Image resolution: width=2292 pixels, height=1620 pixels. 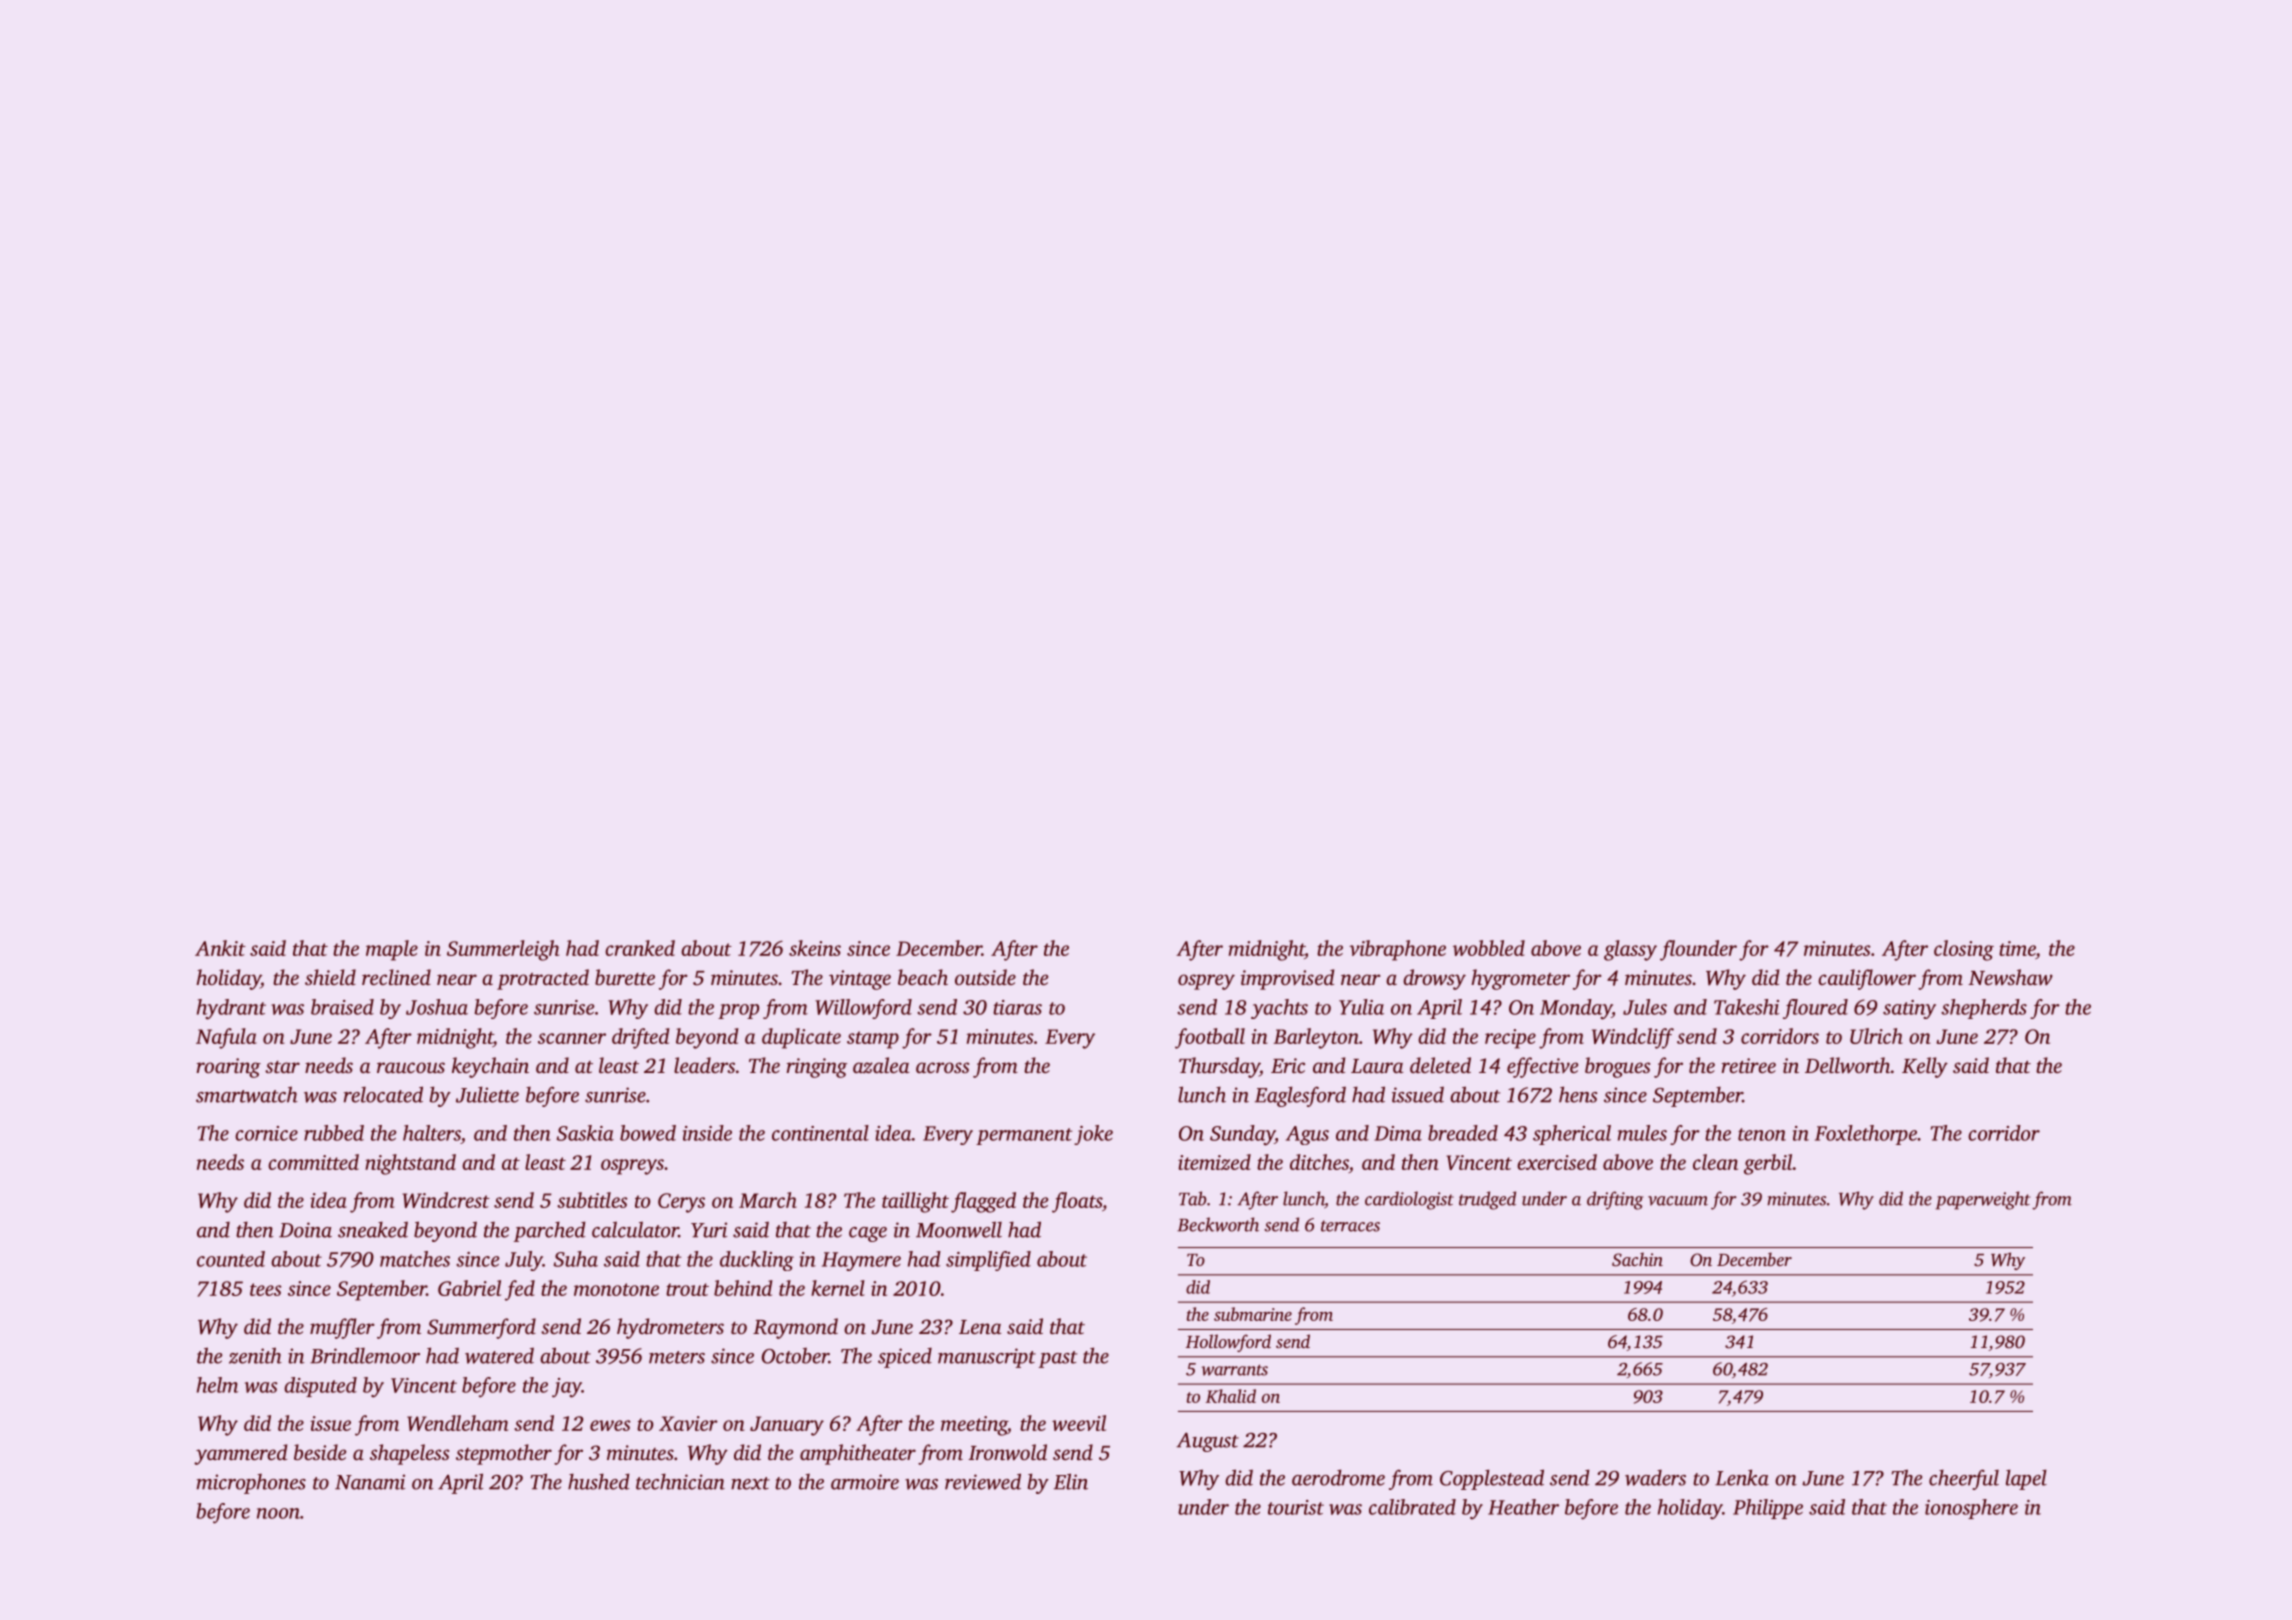 What do you see at coordinates (1984, 1009) in the page?
I see `shepherds` at bounding box center [1984, 1009].
